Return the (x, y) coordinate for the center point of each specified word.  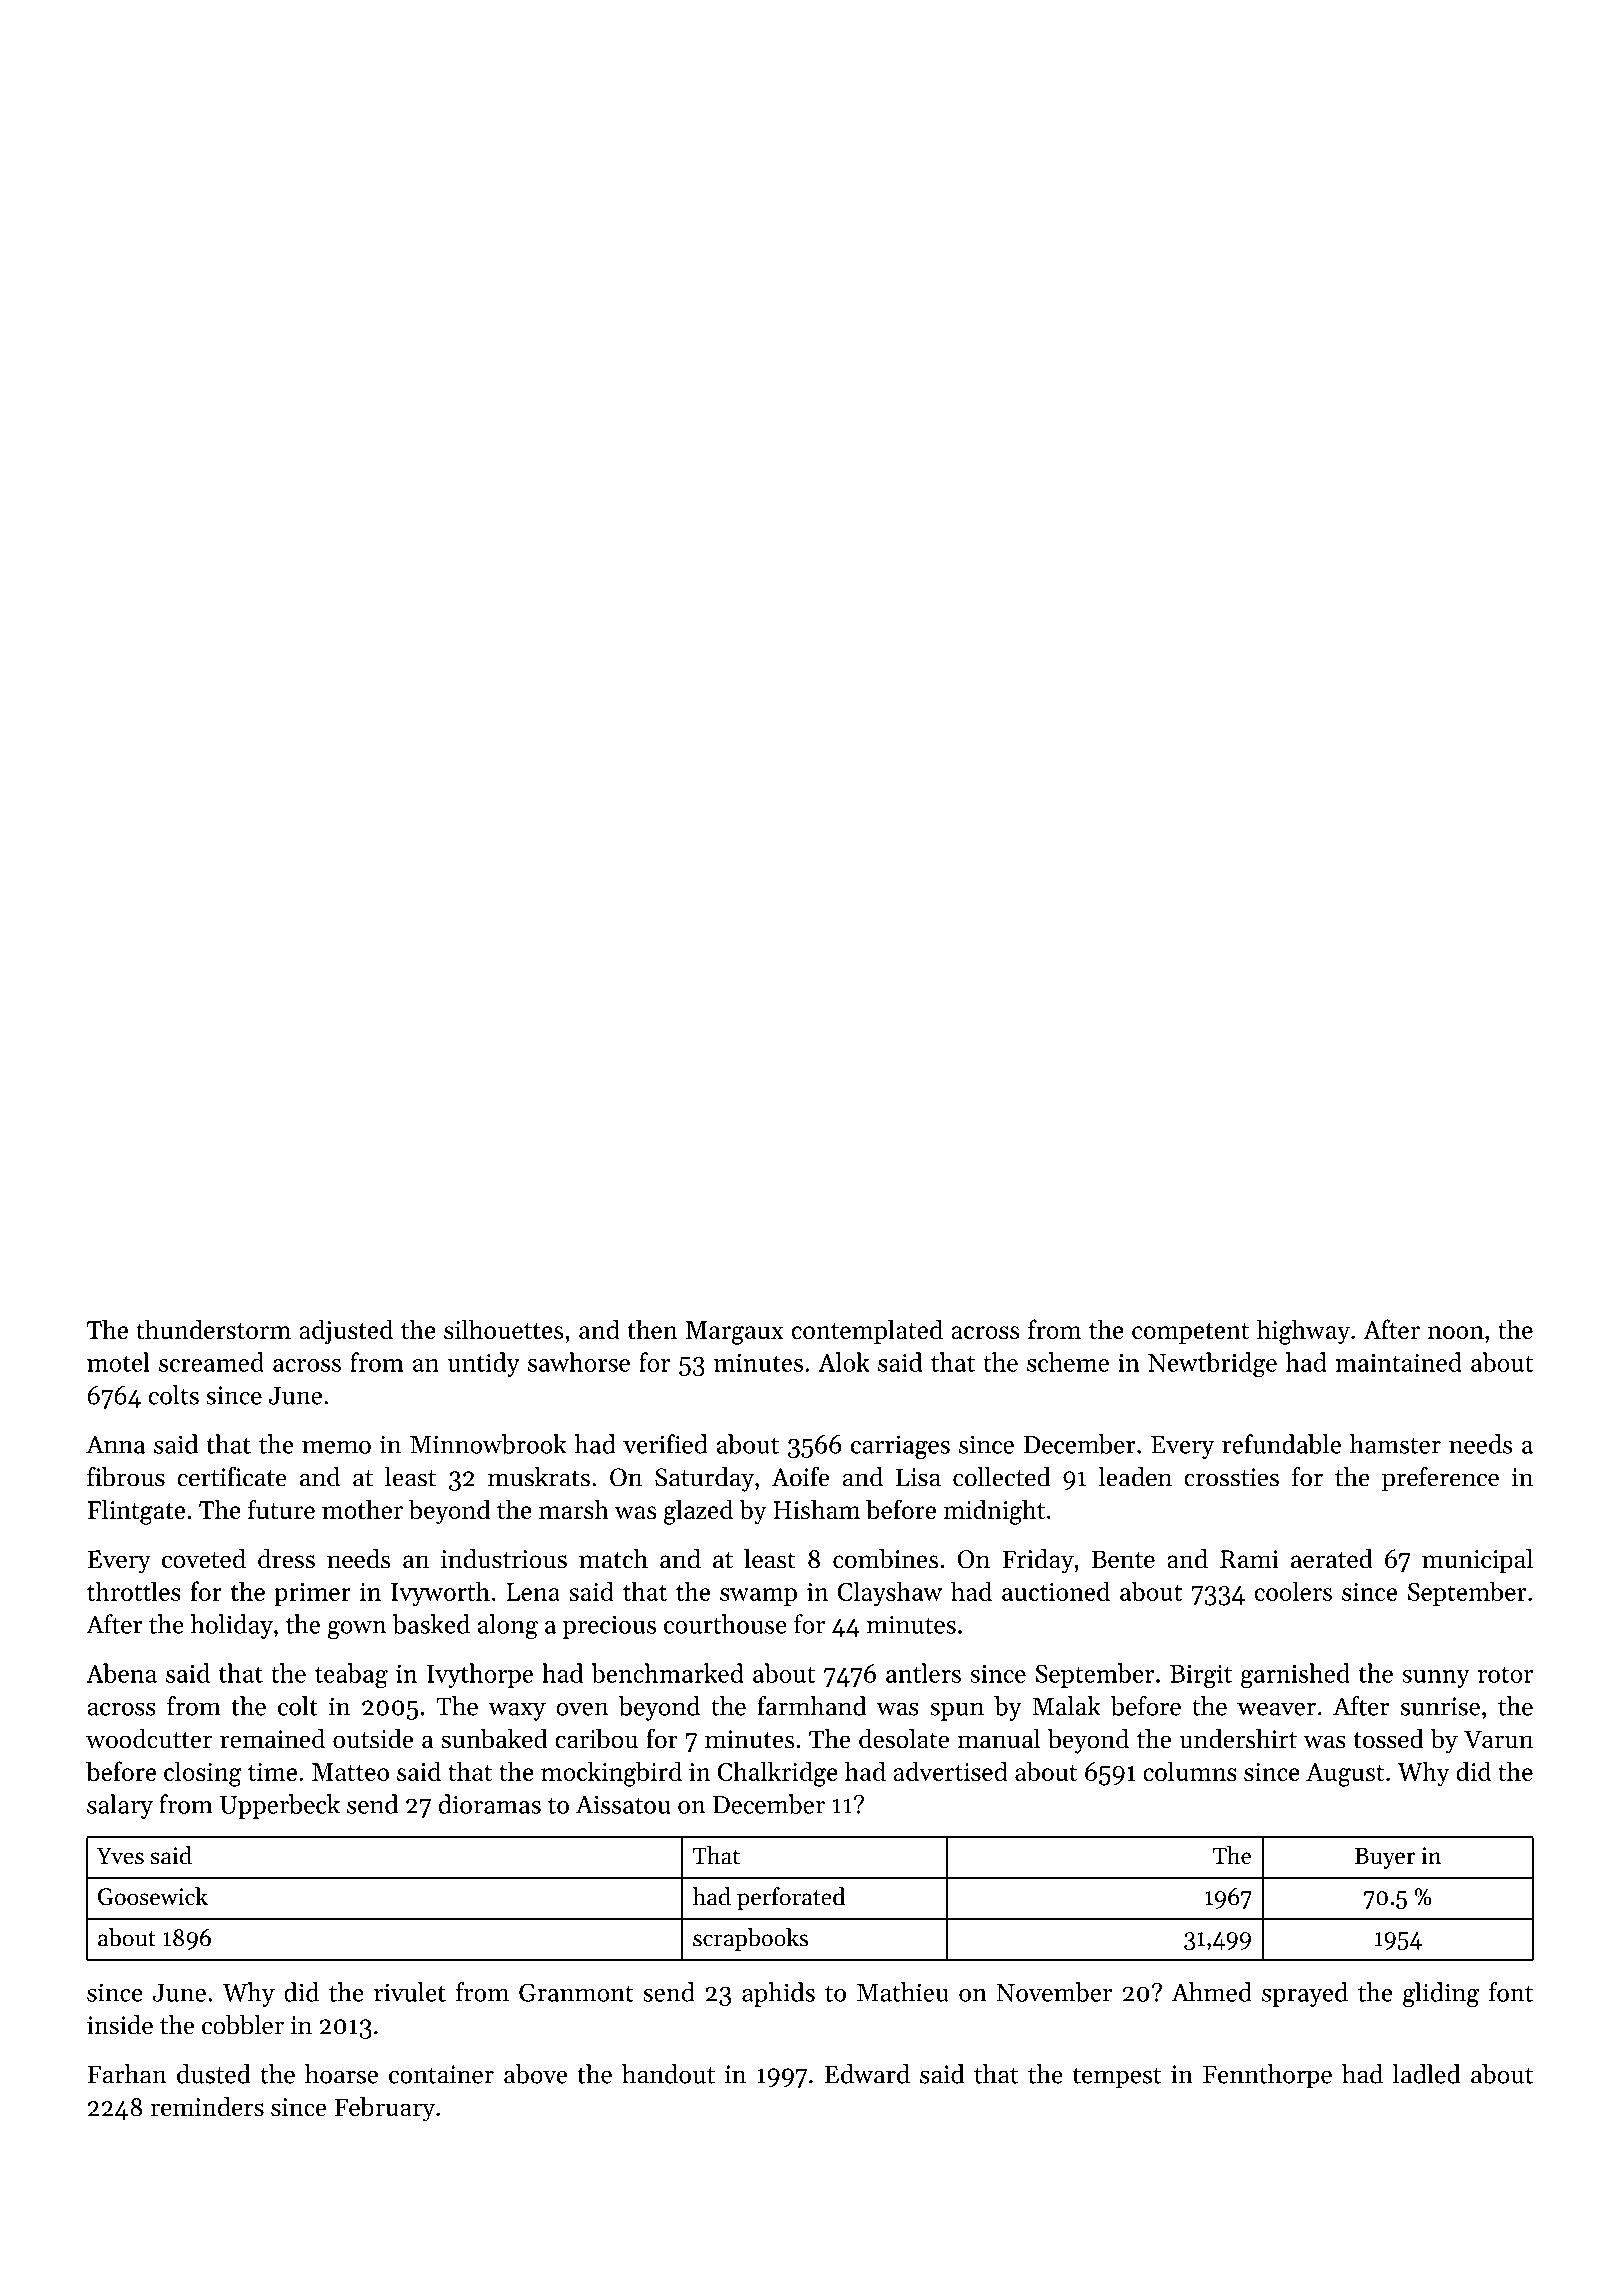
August (1345, 1775)
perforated (791, 1898)
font (1511, 1992)
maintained (1399, 1362)
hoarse (341, 2074)
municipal (1477, 1561)
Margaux (735, 1333)
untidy (484, 1364)
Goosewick (153, 1896)
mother (362, 1509)
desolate (904, 1739)
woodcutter (149, 1739)
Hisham (816, 1509)
